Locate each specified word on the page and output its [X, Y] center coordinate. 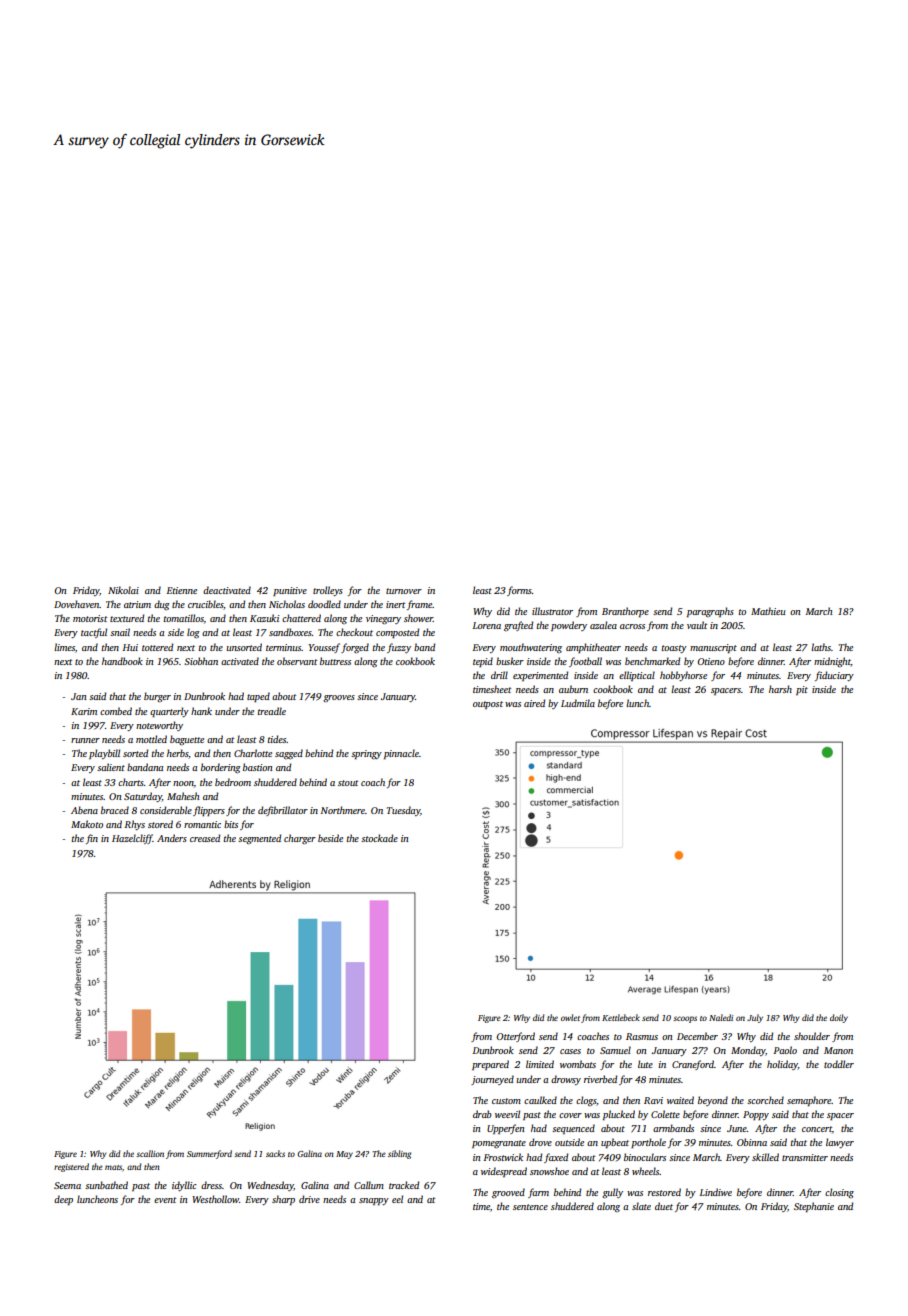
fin [92, 839]
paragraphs [710, 612]
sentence [530, 1207]
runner [85, 740]
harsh [780, 689]
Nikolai [123, 590]
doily [839, 1018]
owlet [570, 1017]
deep [63, 1200]
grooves [339, 699]
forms [519, 591]
